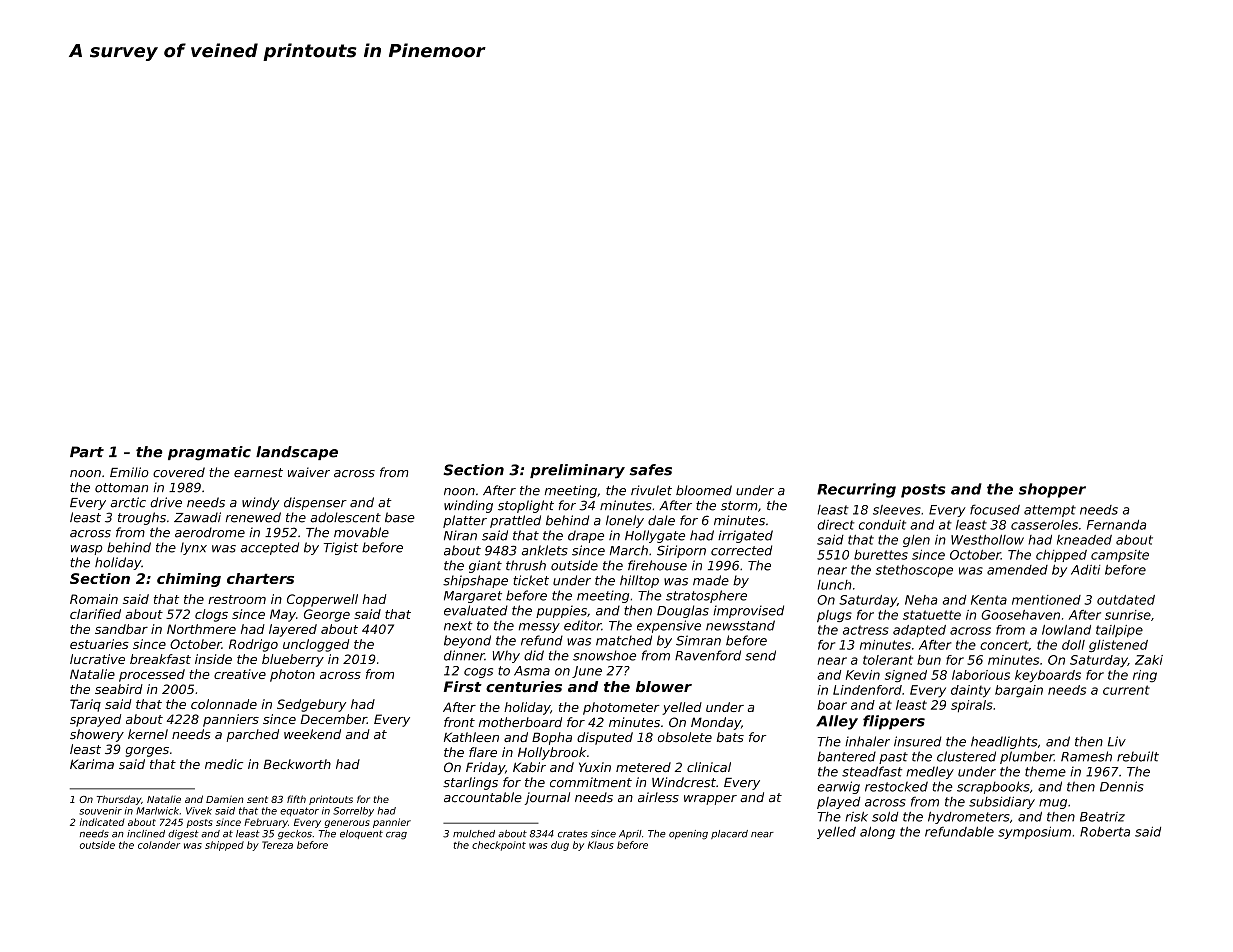  What do you see at coordinates (97, 659) in the page?
I see `lucrative` at bounding box center [97, 659].
